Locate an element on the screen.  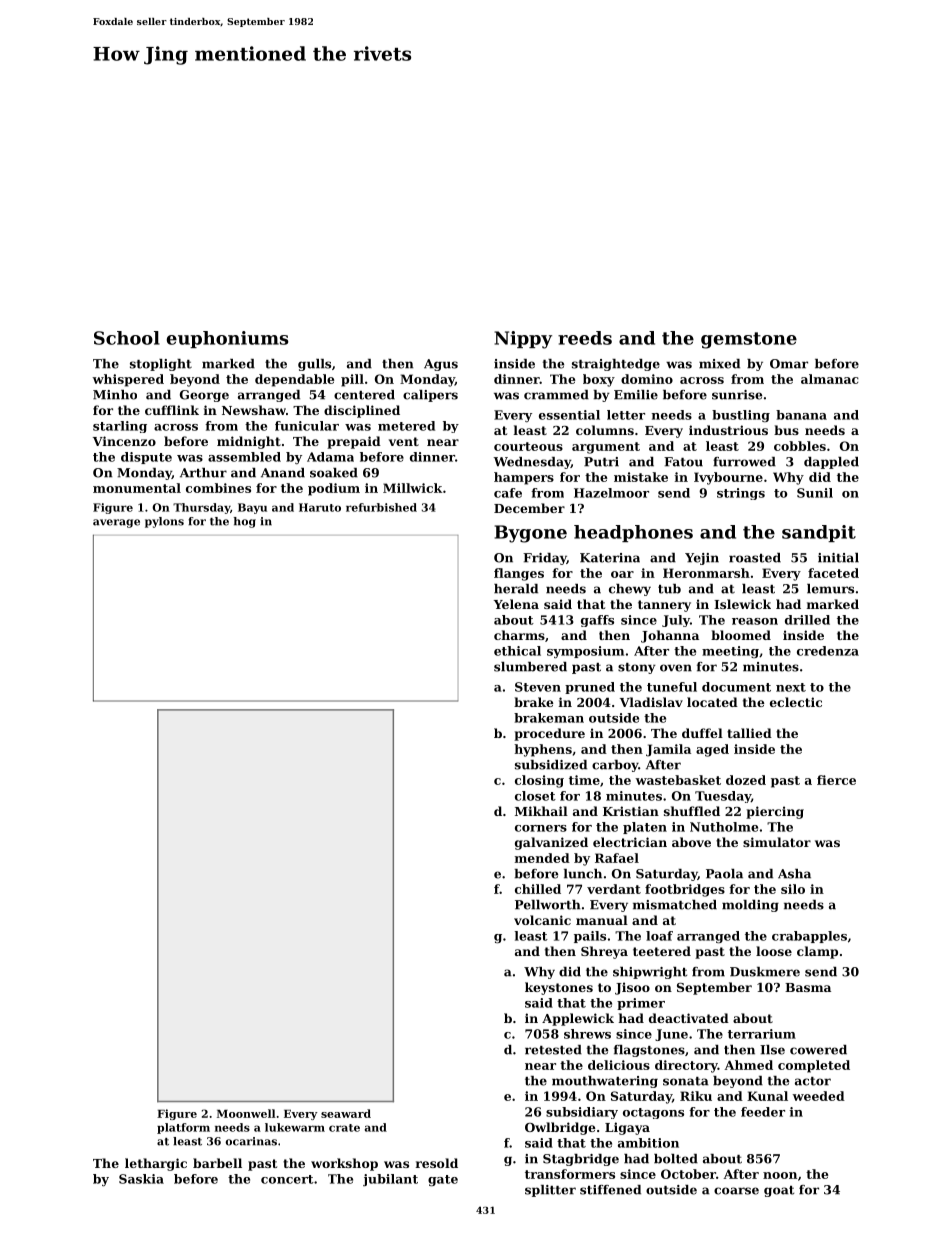
cafe is located at coordinates (508, 493).
